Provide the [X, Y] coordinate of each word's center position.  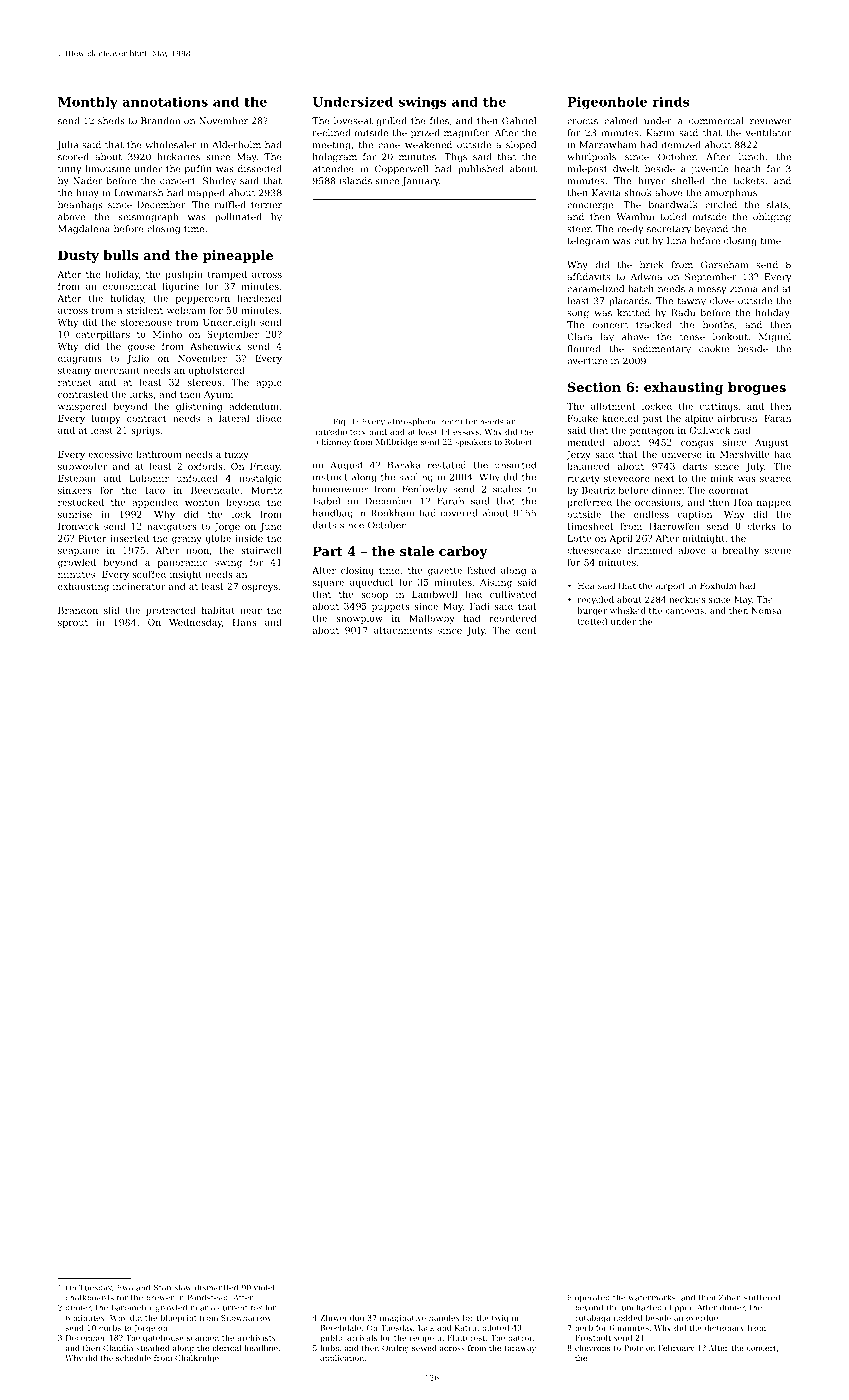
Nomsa [766, 610]
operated [592, 1298]
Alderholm [236, 145]
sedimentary [661, 350]
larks [141, 394]
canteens [684, 611]
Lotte [579, 538]
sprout [73, 623]
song [578, 315]
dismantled [216, 1287]
